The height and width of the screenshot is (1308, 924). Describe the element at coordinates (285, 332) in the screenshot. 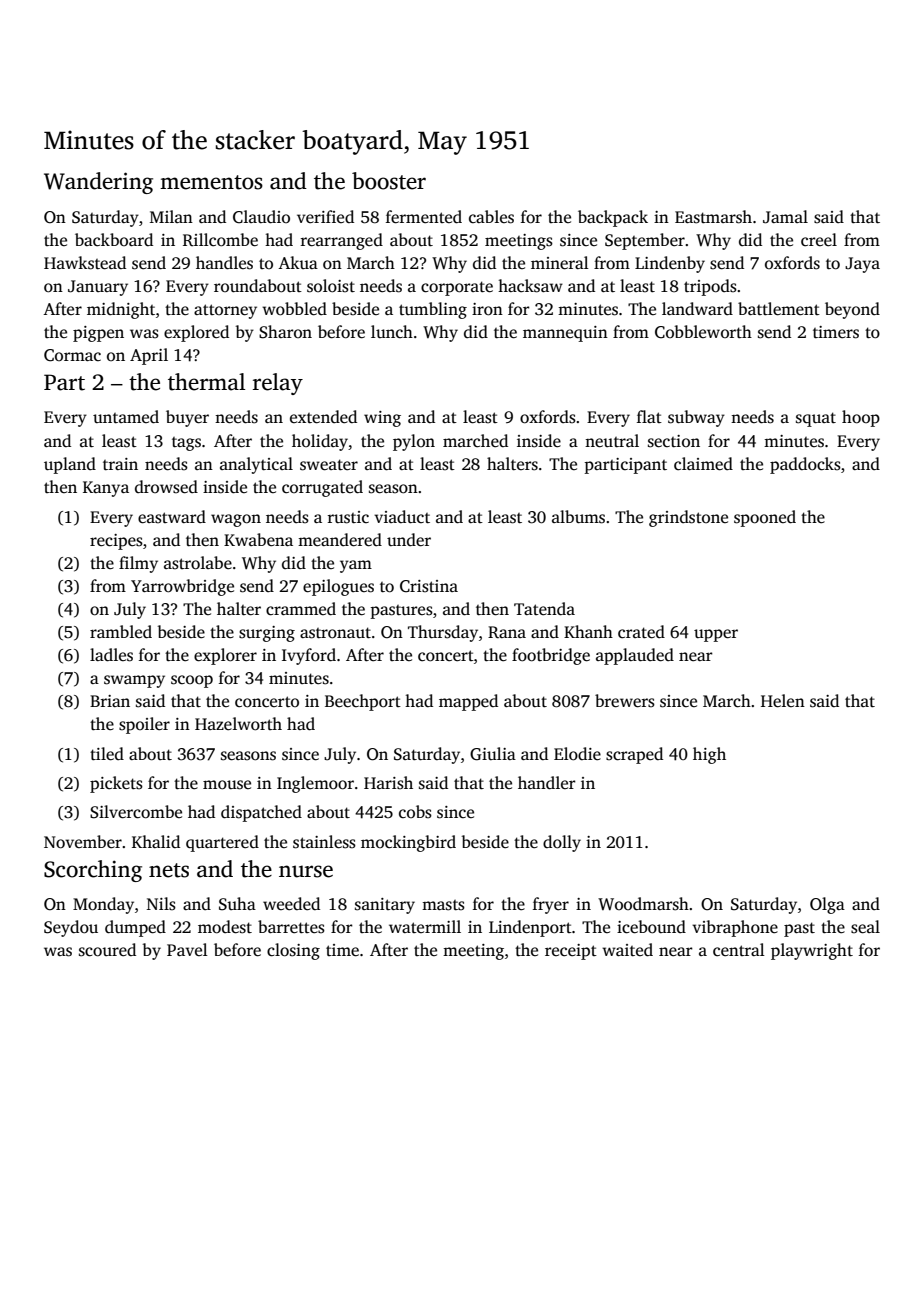

I see `Sharon` at that location.
